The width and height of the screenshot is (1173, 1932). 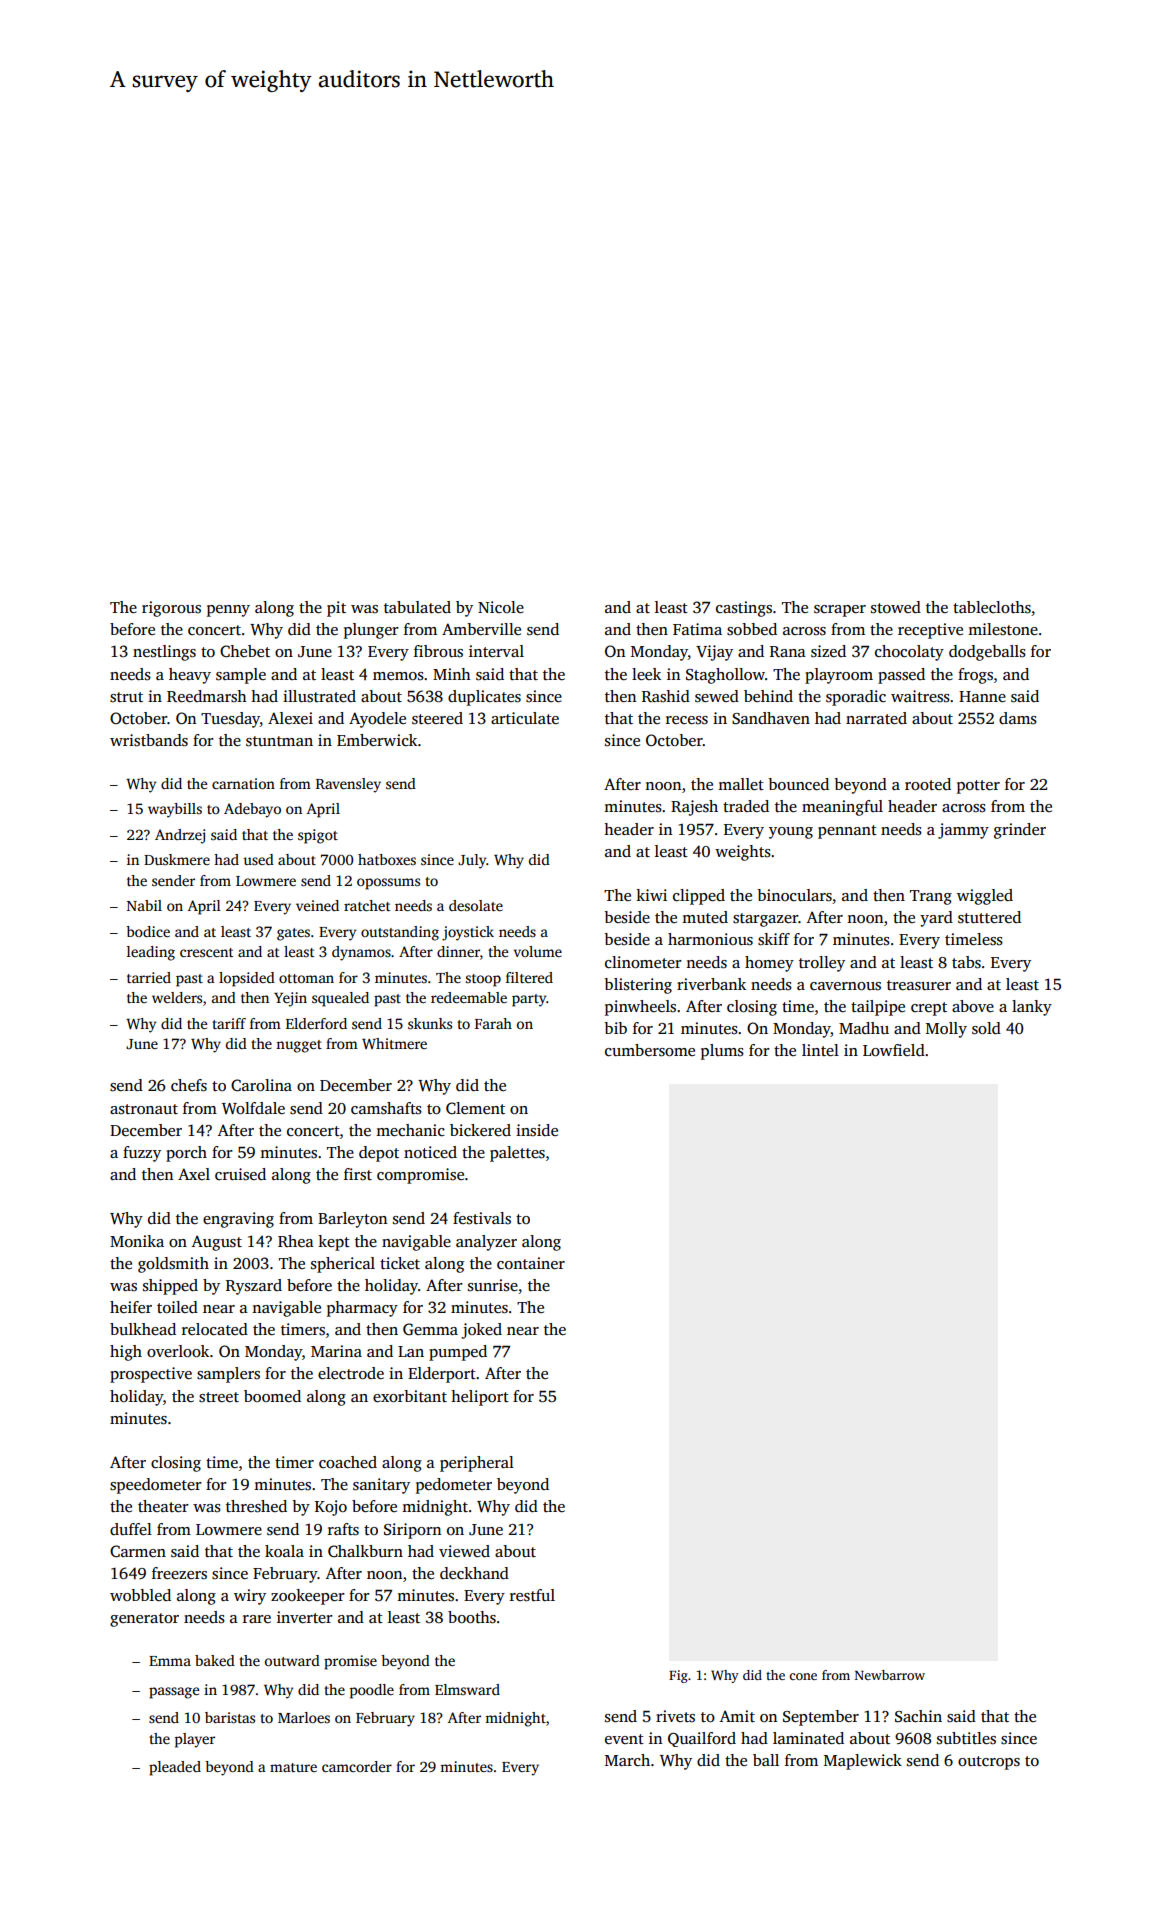 What do you see at coordinates (890, 1675) in the screenshot?
I see `Newbarrow` at bounding box center [890, 1675].
